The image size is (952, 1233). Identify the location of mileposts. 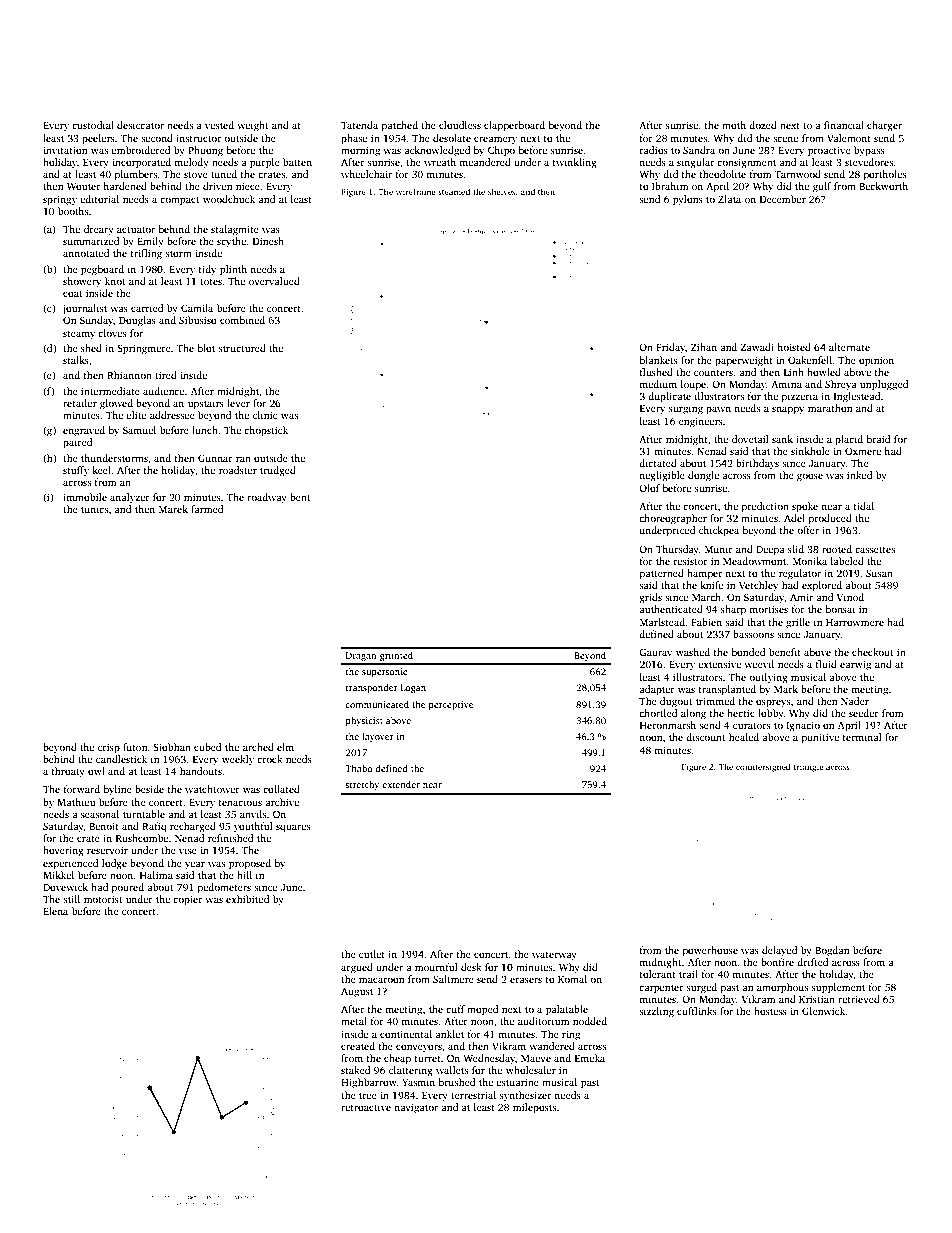
(534, 1108).
